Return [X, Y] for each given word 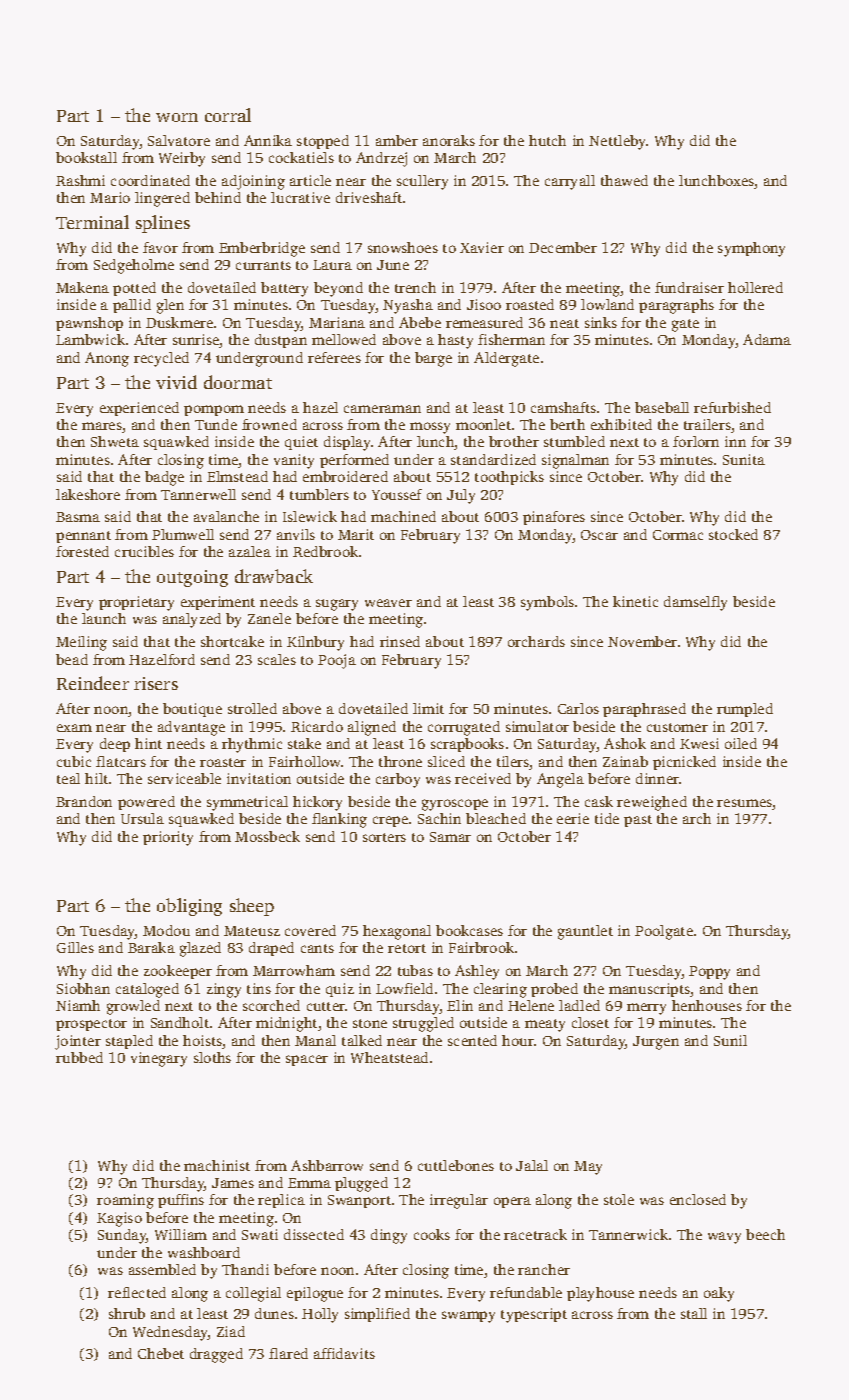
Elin [460, 1005]
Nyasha [408, 306]
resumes [745, 804]
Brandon [84, 801]
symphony [751, 249]
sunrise [196, 341]
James [233, 1183]
